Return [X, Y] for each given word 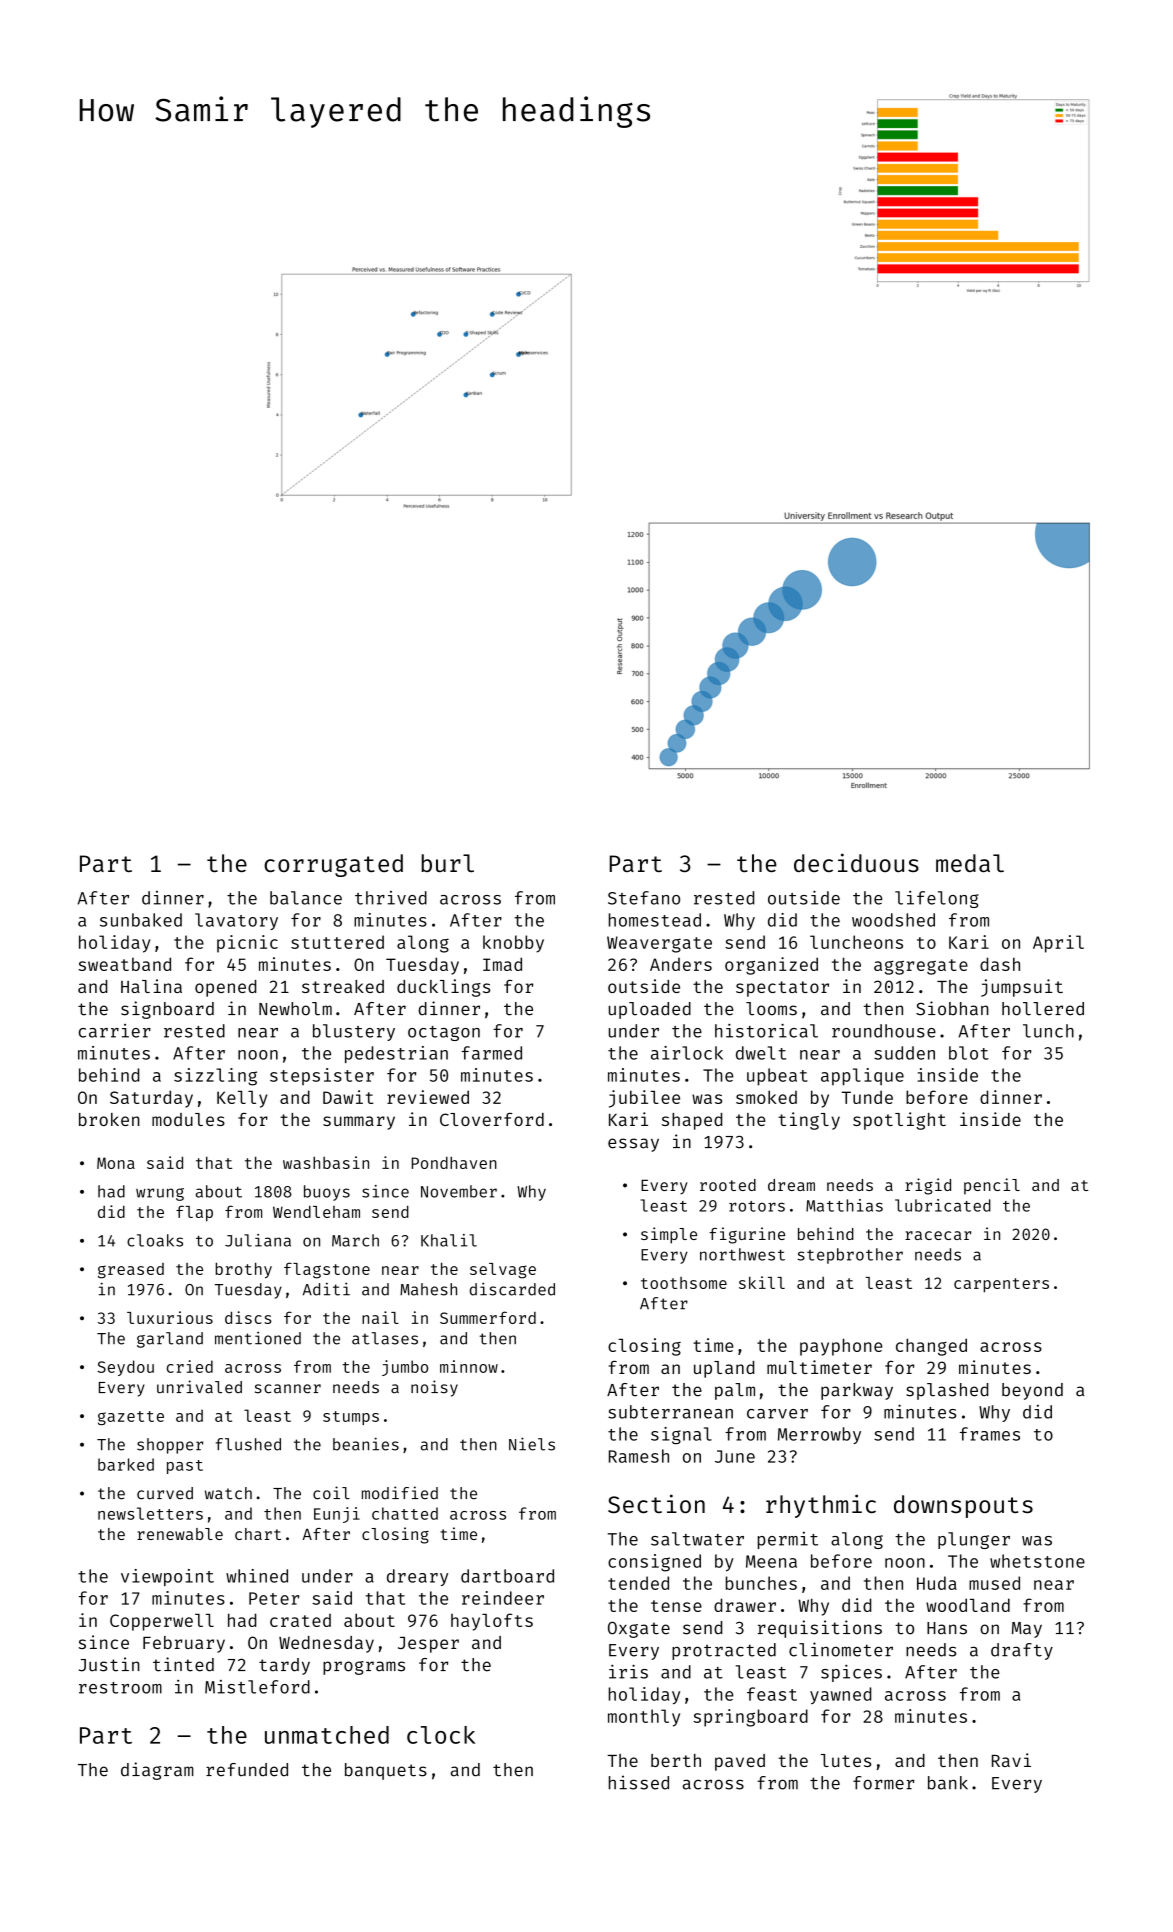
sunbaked [141, 920]
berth [676, 1760]
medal [970, 863]
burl [447, 863]
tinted [183, 1664]
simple [669, 1235]
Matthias [844, 1205]
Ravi [1011, 1760]
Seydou [125, 1368]
